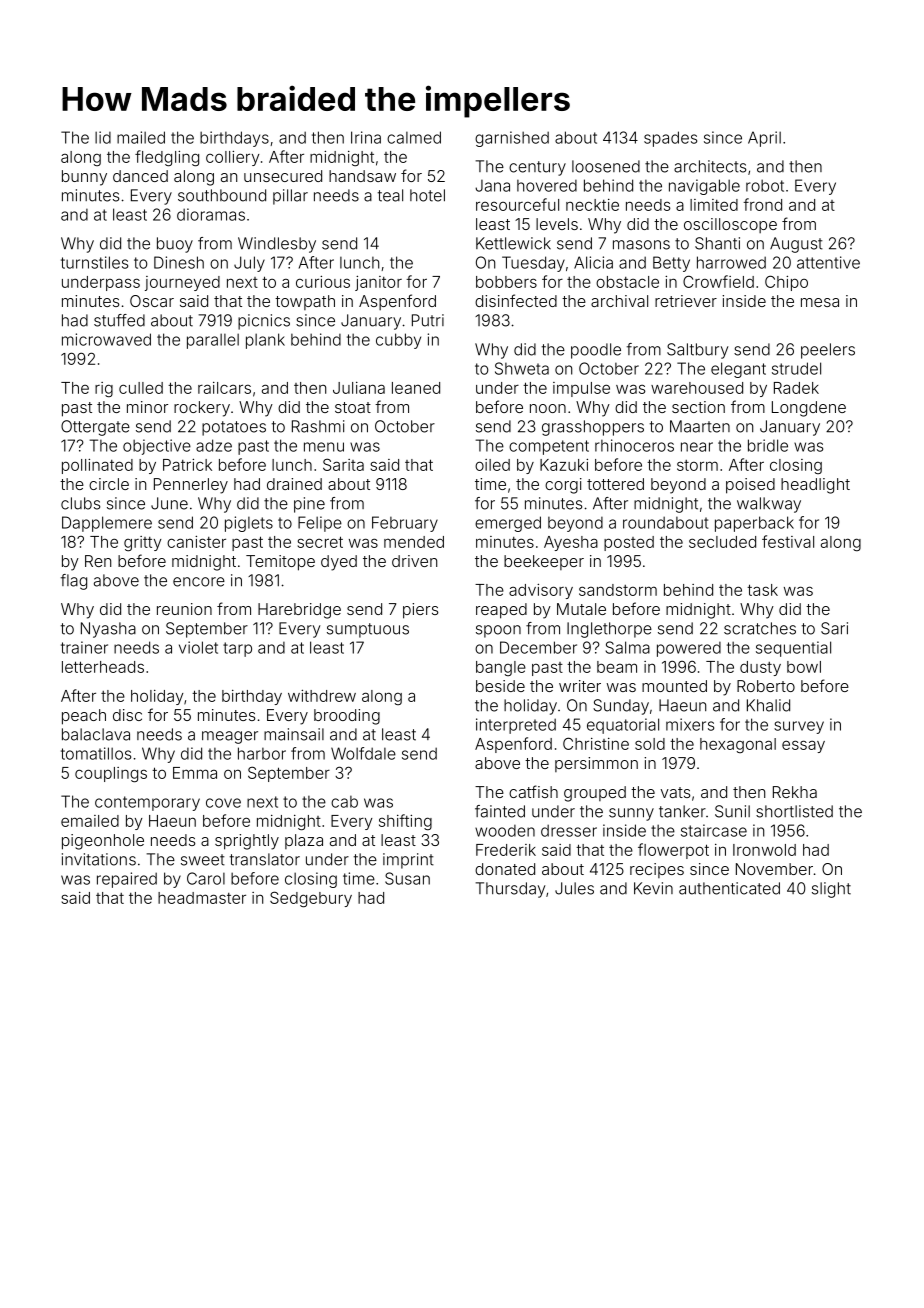  What do you see at coordinates (815, 486) in the image?
I see `headlight` at bounding box center [815, 486].
